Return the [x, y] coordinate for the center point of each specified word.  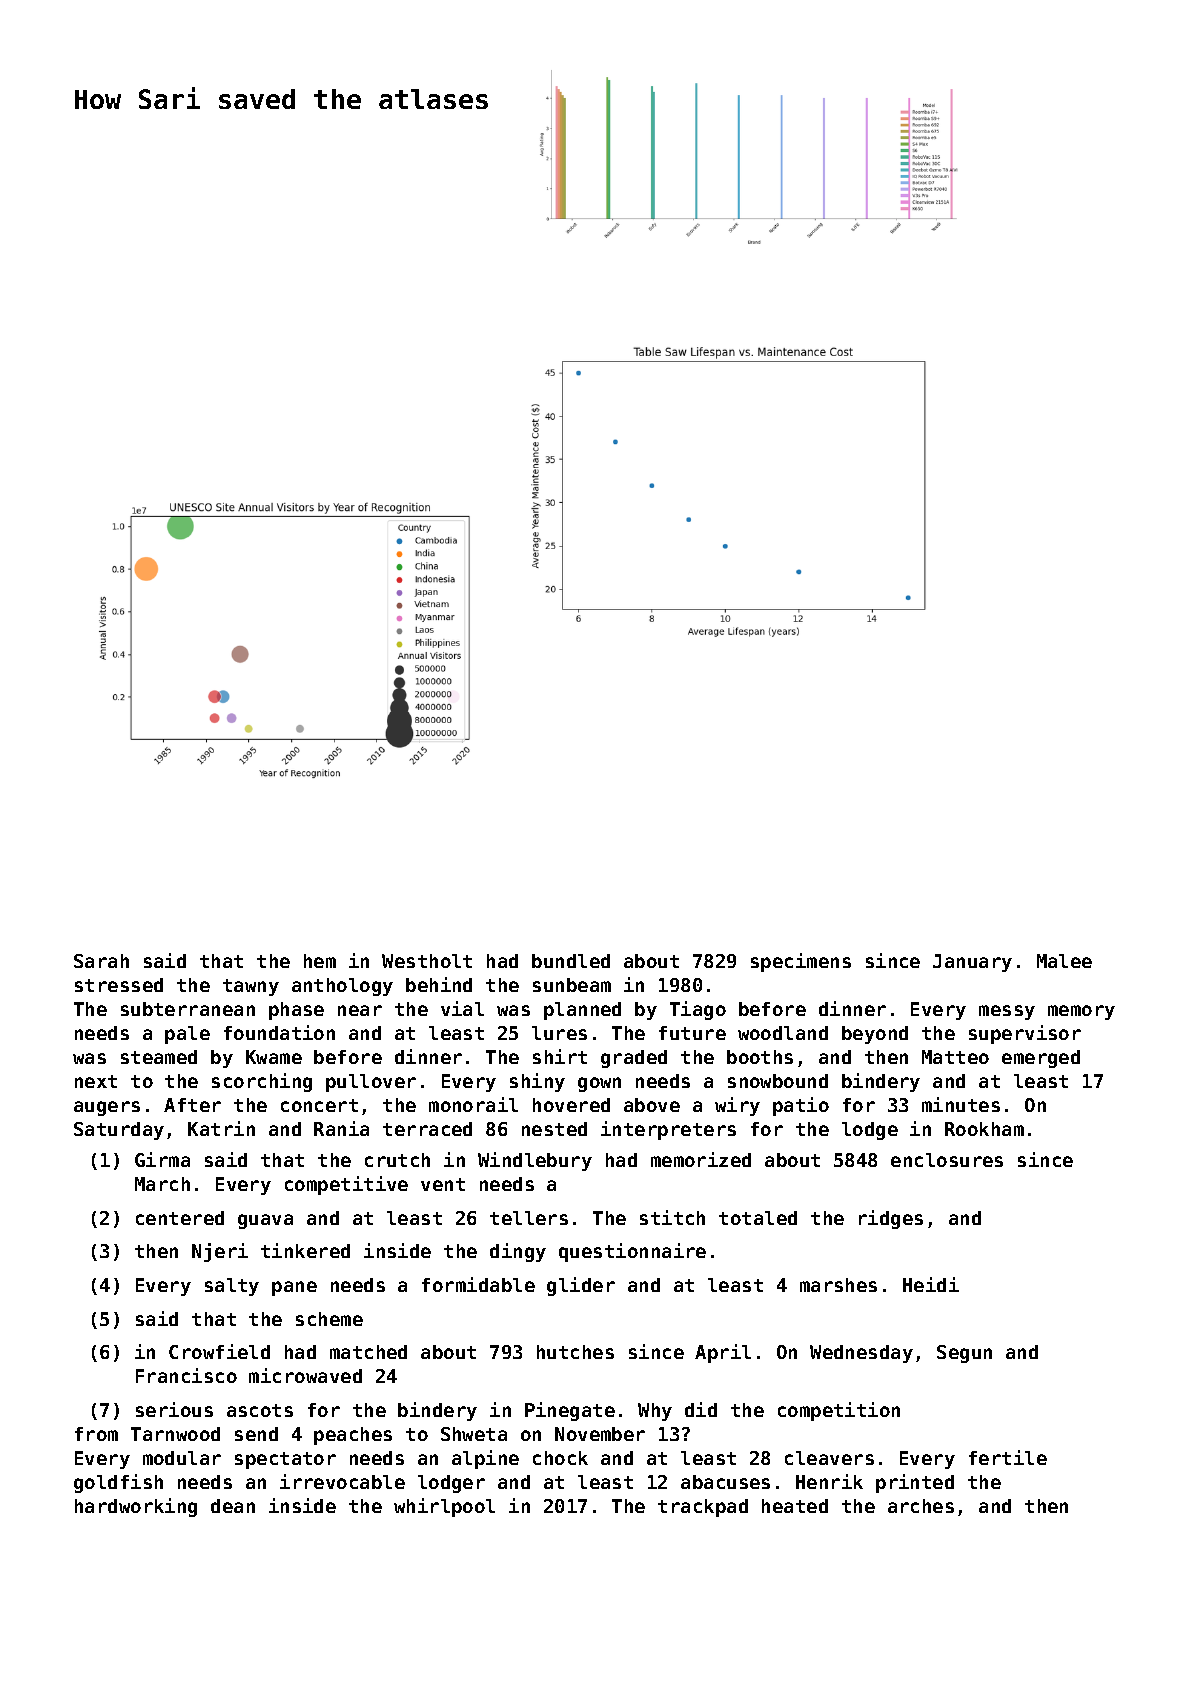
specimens [801, 962]
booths [760, 1057]
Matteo [955, 1057]
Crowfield [219, 1351]
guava [265, 1221]
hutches [575, 1352]
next [96, 1081]
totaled [758, 1218]
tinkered [305, 1250]
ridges [891, 1219]
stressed [119, 985]
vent [443, 1184]
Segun [964, 1354]
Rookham [984, 1129]
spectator [285, 1460]
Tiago [698, 1010]
